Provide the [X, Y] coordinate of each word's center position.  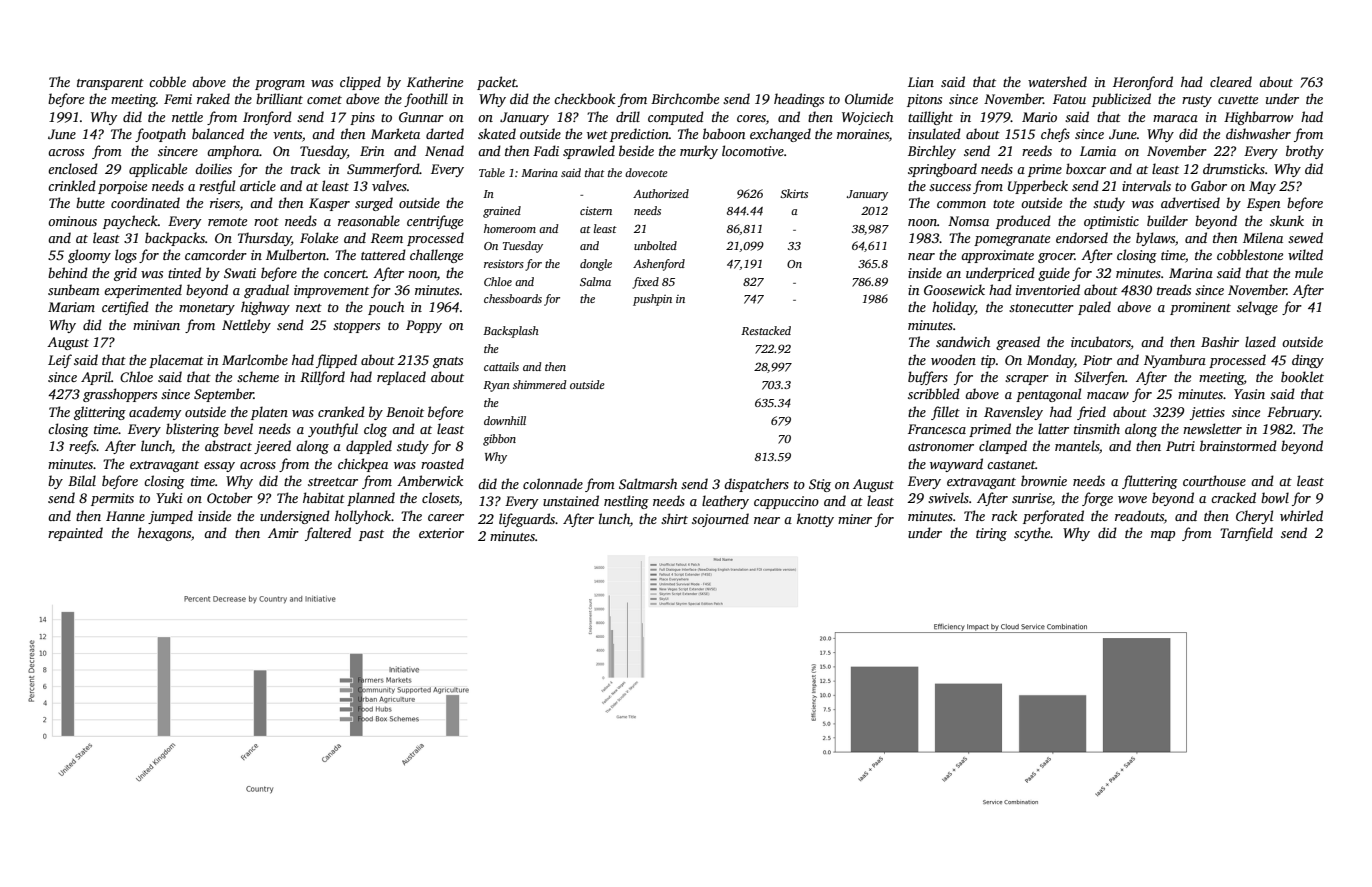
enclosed [73, 168]
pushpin [652, 300]
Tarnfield [1246, 534]
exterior [441, 533]
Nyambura [1175, 361]
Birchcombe [685, 98]
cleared [1231, 81]
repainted [75, 534]
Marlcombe [255, 359]
